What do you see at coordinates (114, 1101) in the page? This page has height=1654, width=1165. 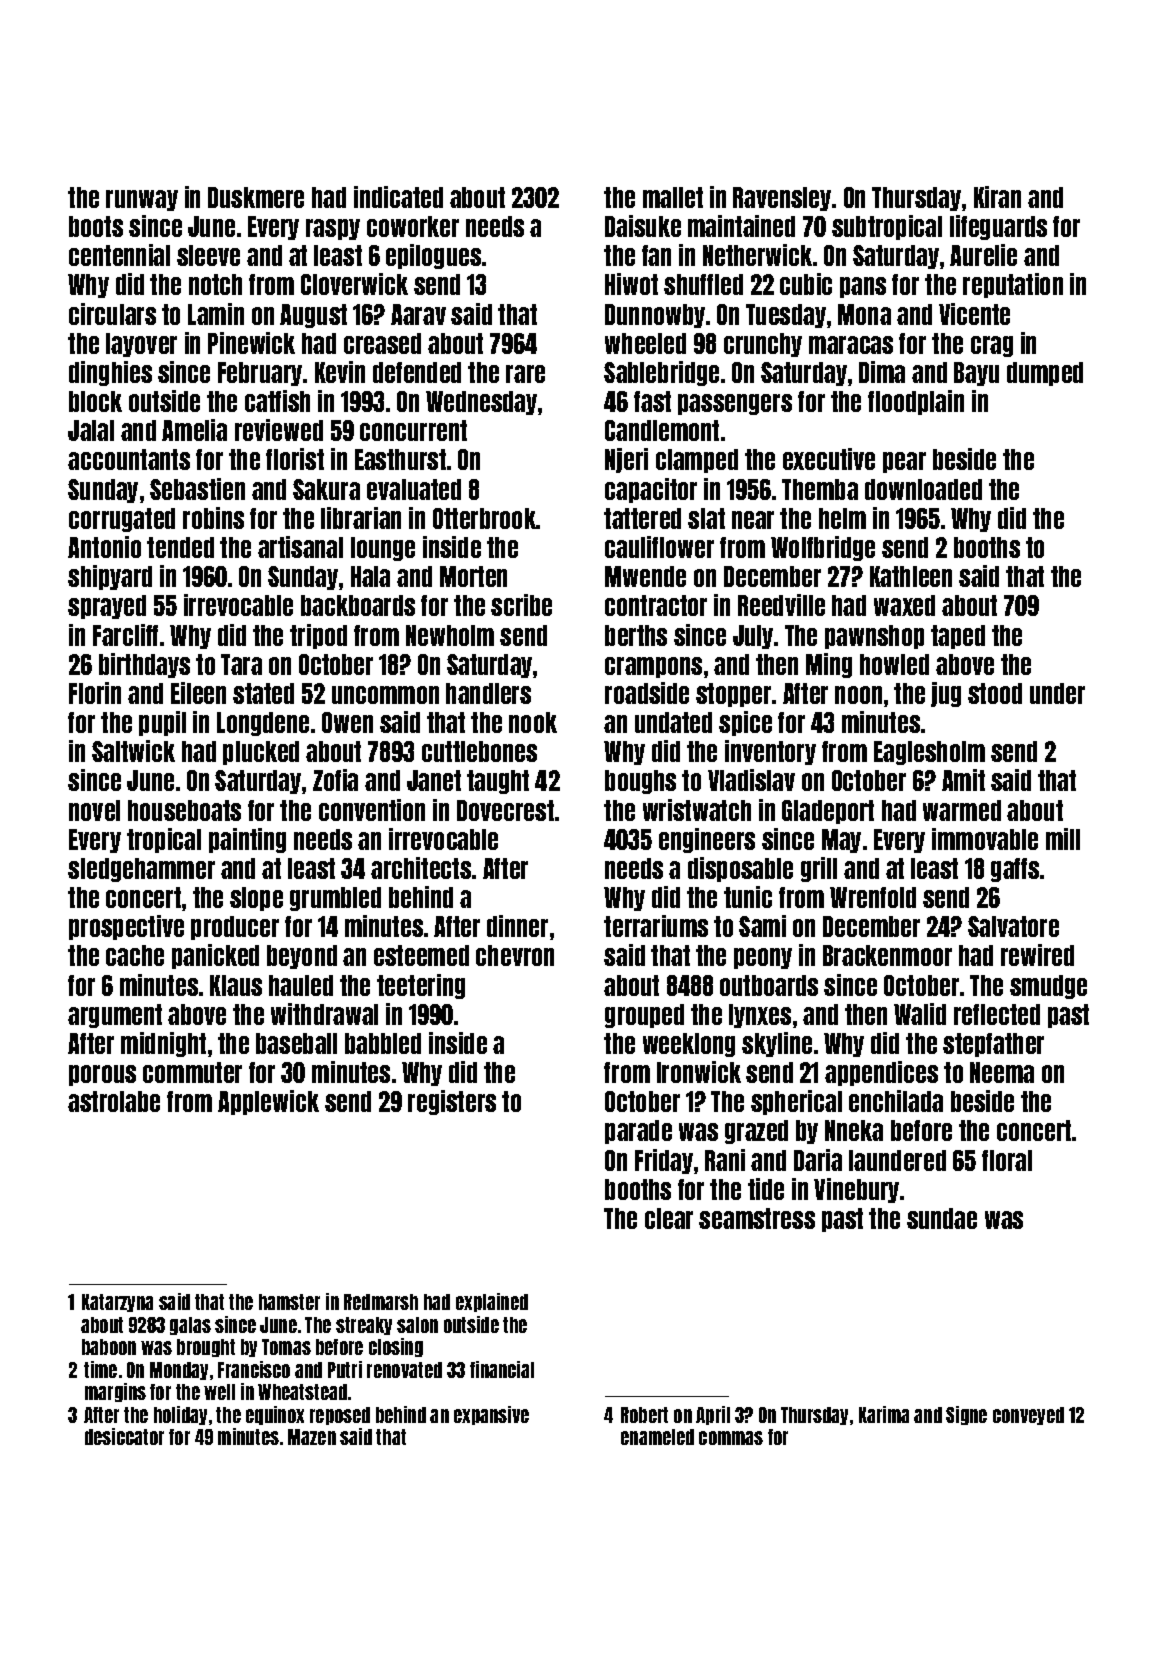 I see `astrolabe` at bounding box center [114, 1101].
